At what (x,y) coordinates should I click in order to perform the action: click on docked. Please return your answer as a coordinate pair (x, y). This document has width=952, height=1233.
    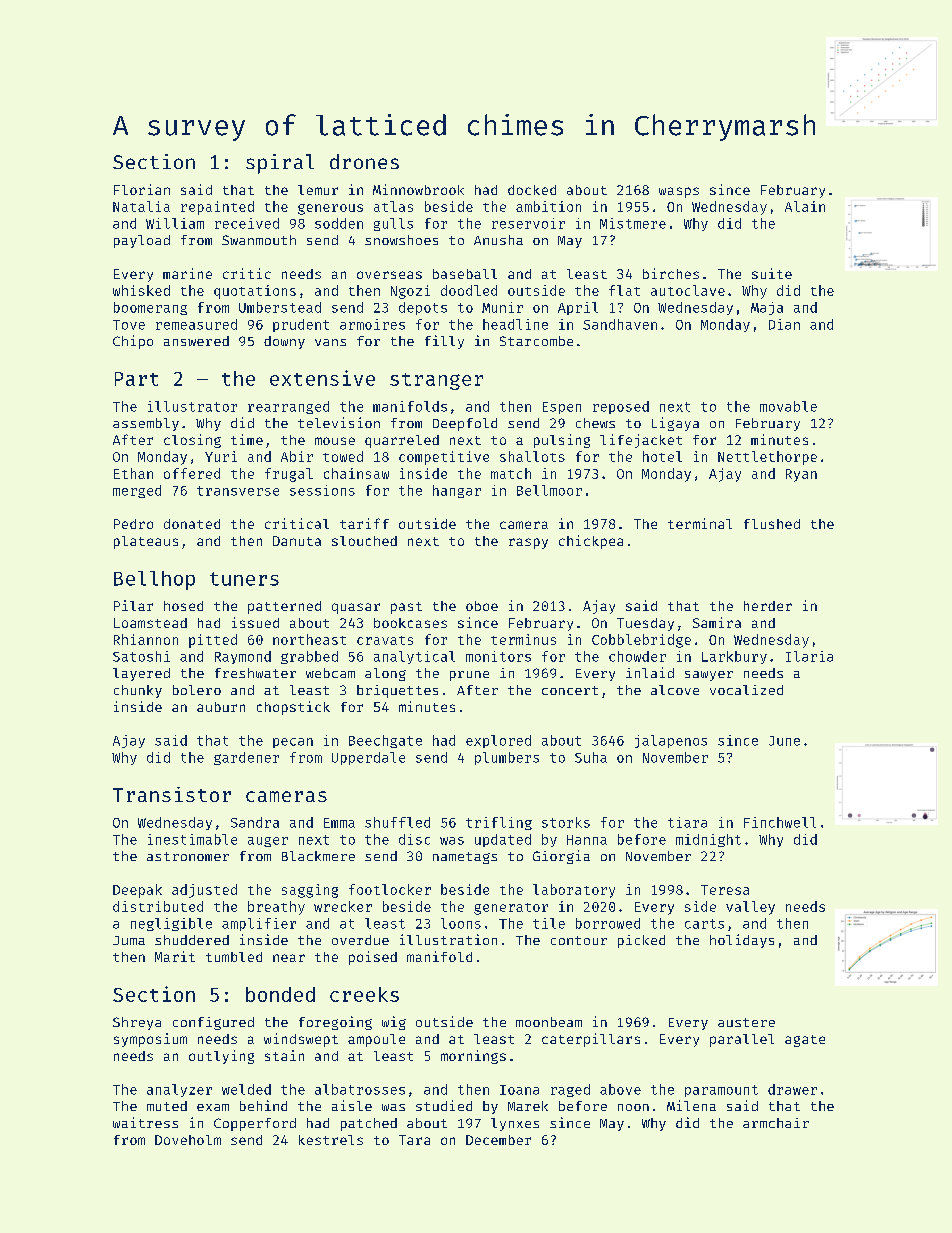
    Looking at the image, I should click on (532, 190).
